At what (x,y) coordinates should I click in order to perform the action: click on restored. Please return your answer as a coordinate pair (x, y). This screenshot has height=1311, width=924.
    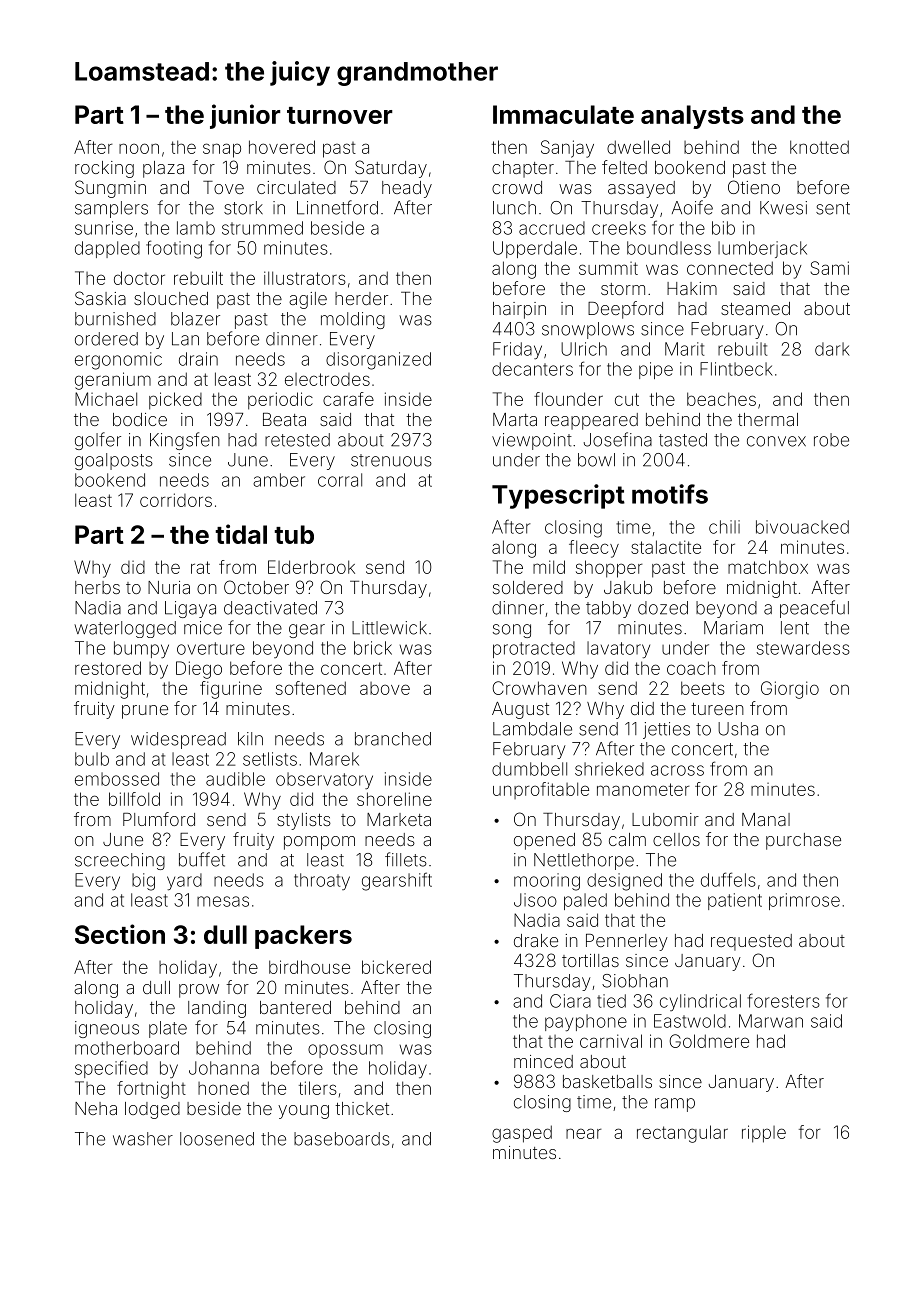
    Looking at the image, I should click on (108, 668).
